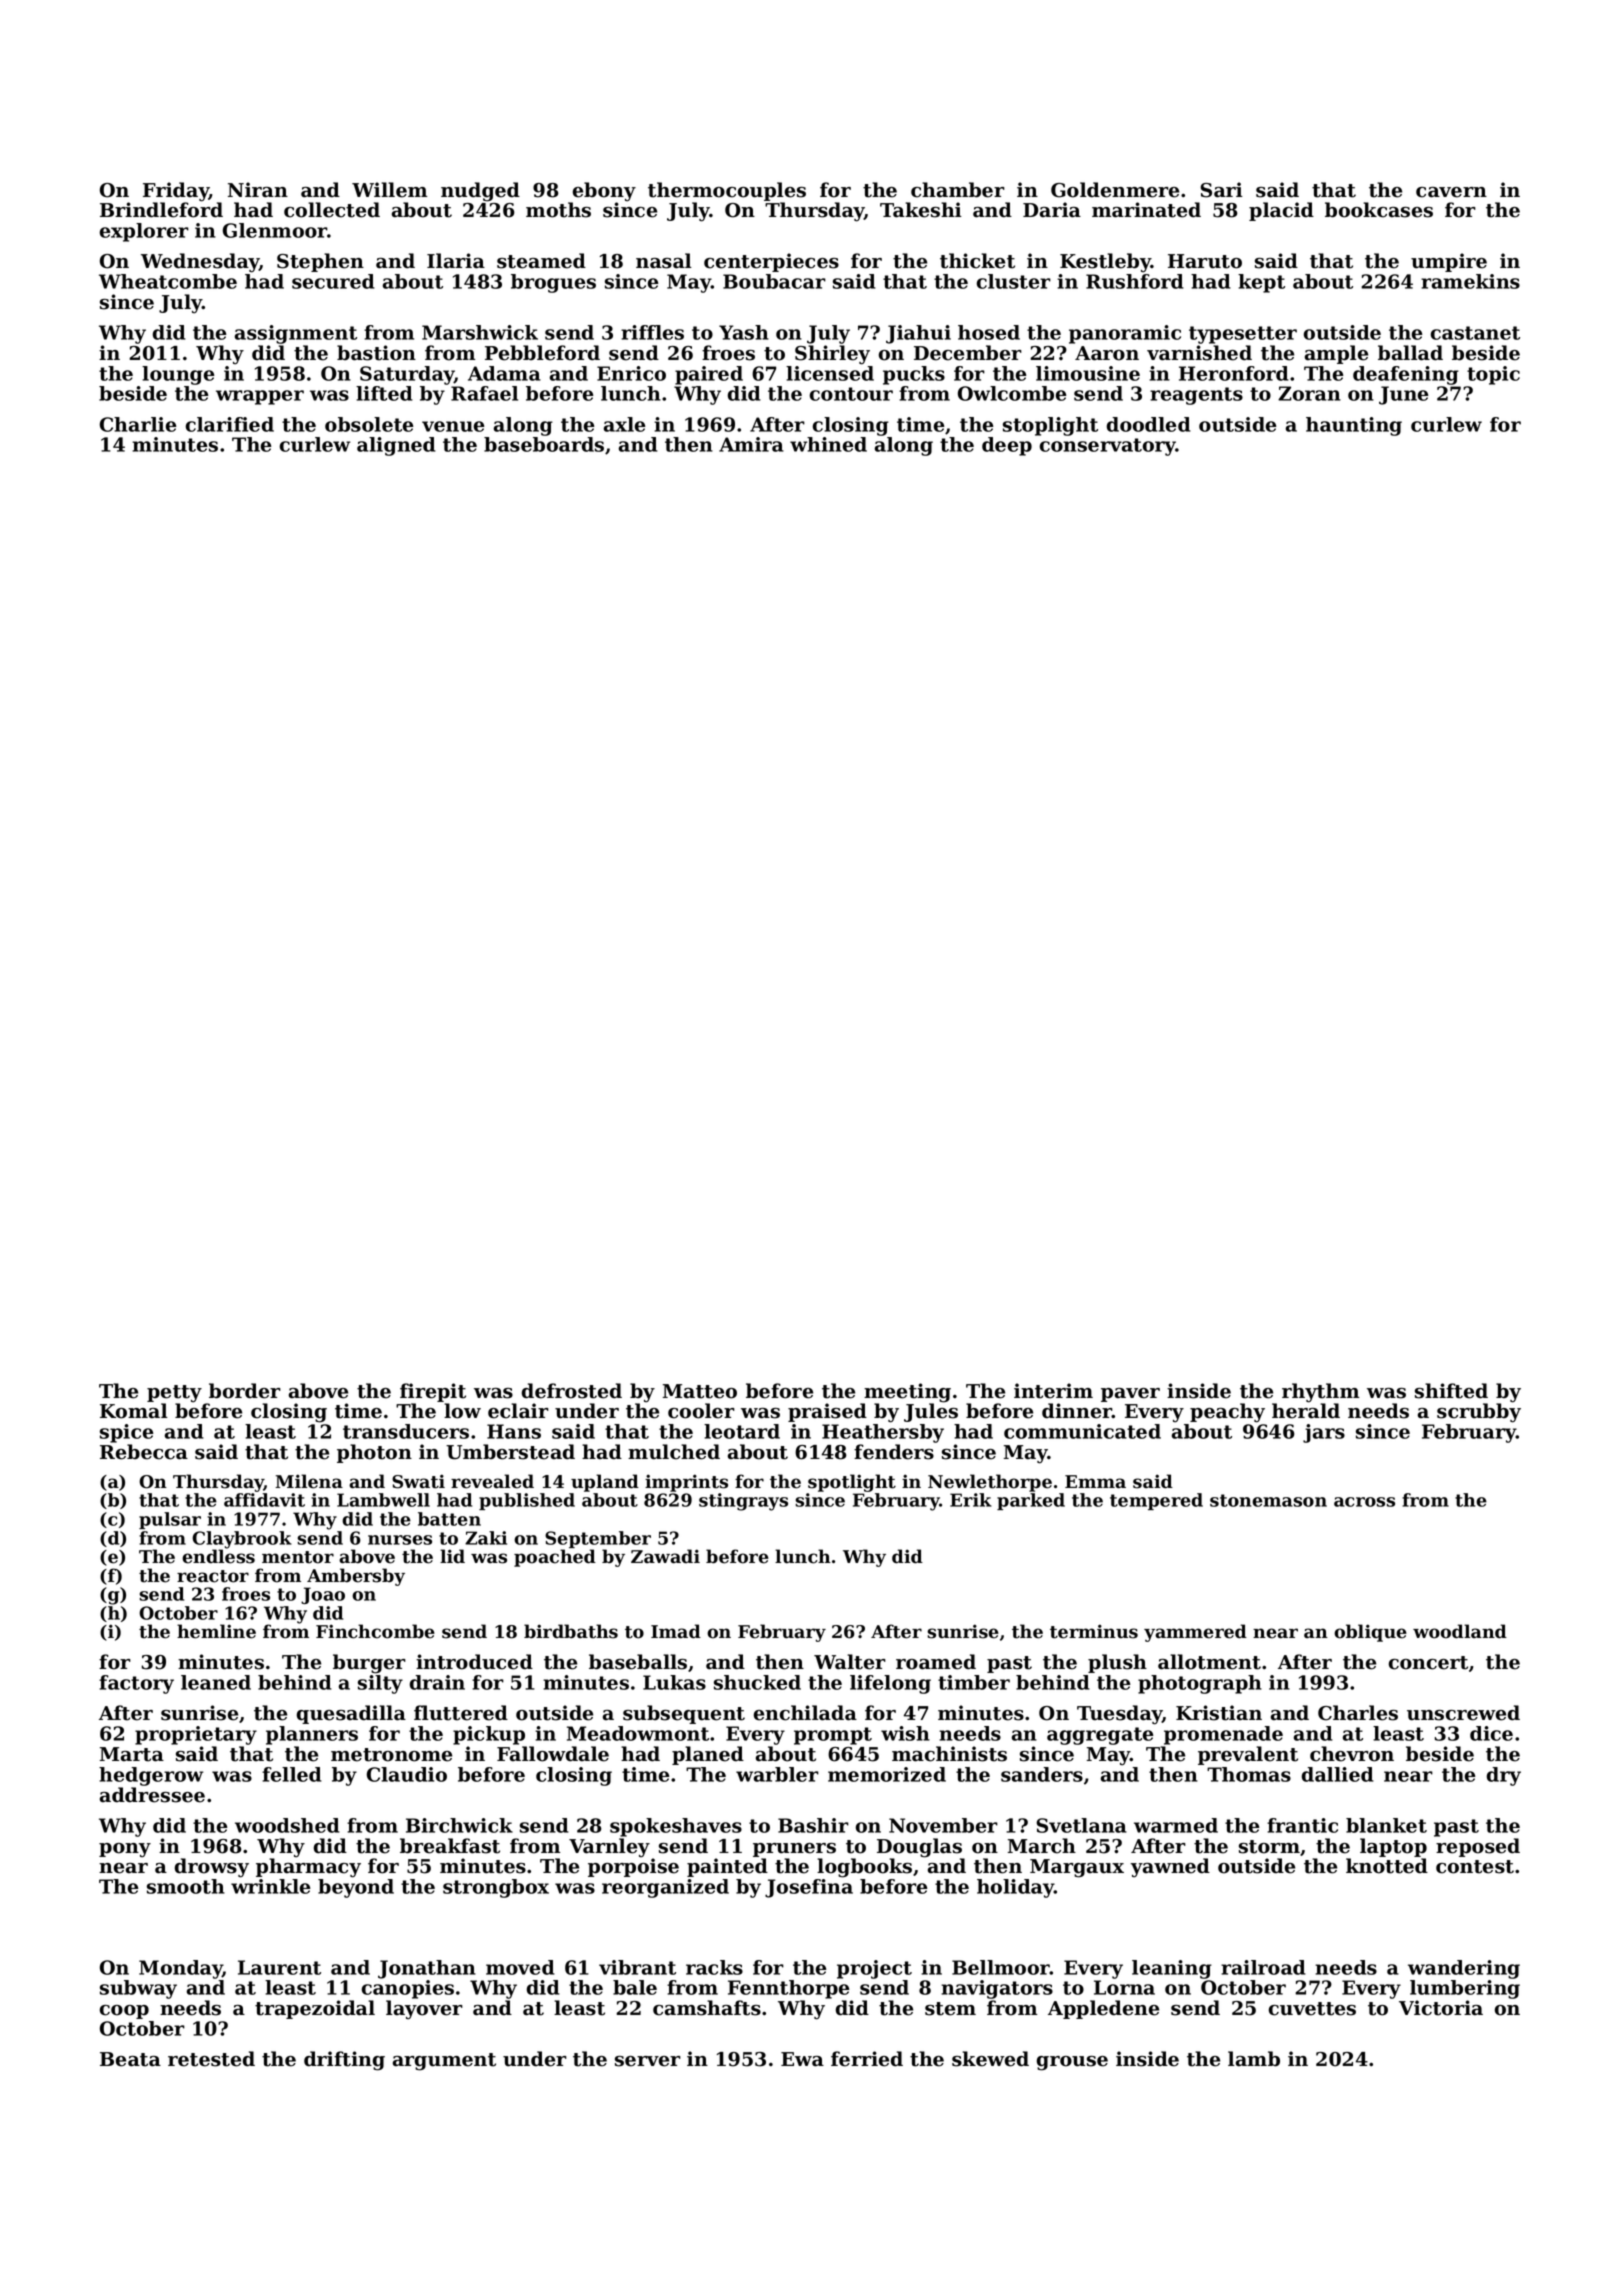  I want to click on deep, so click(1007, 446).
